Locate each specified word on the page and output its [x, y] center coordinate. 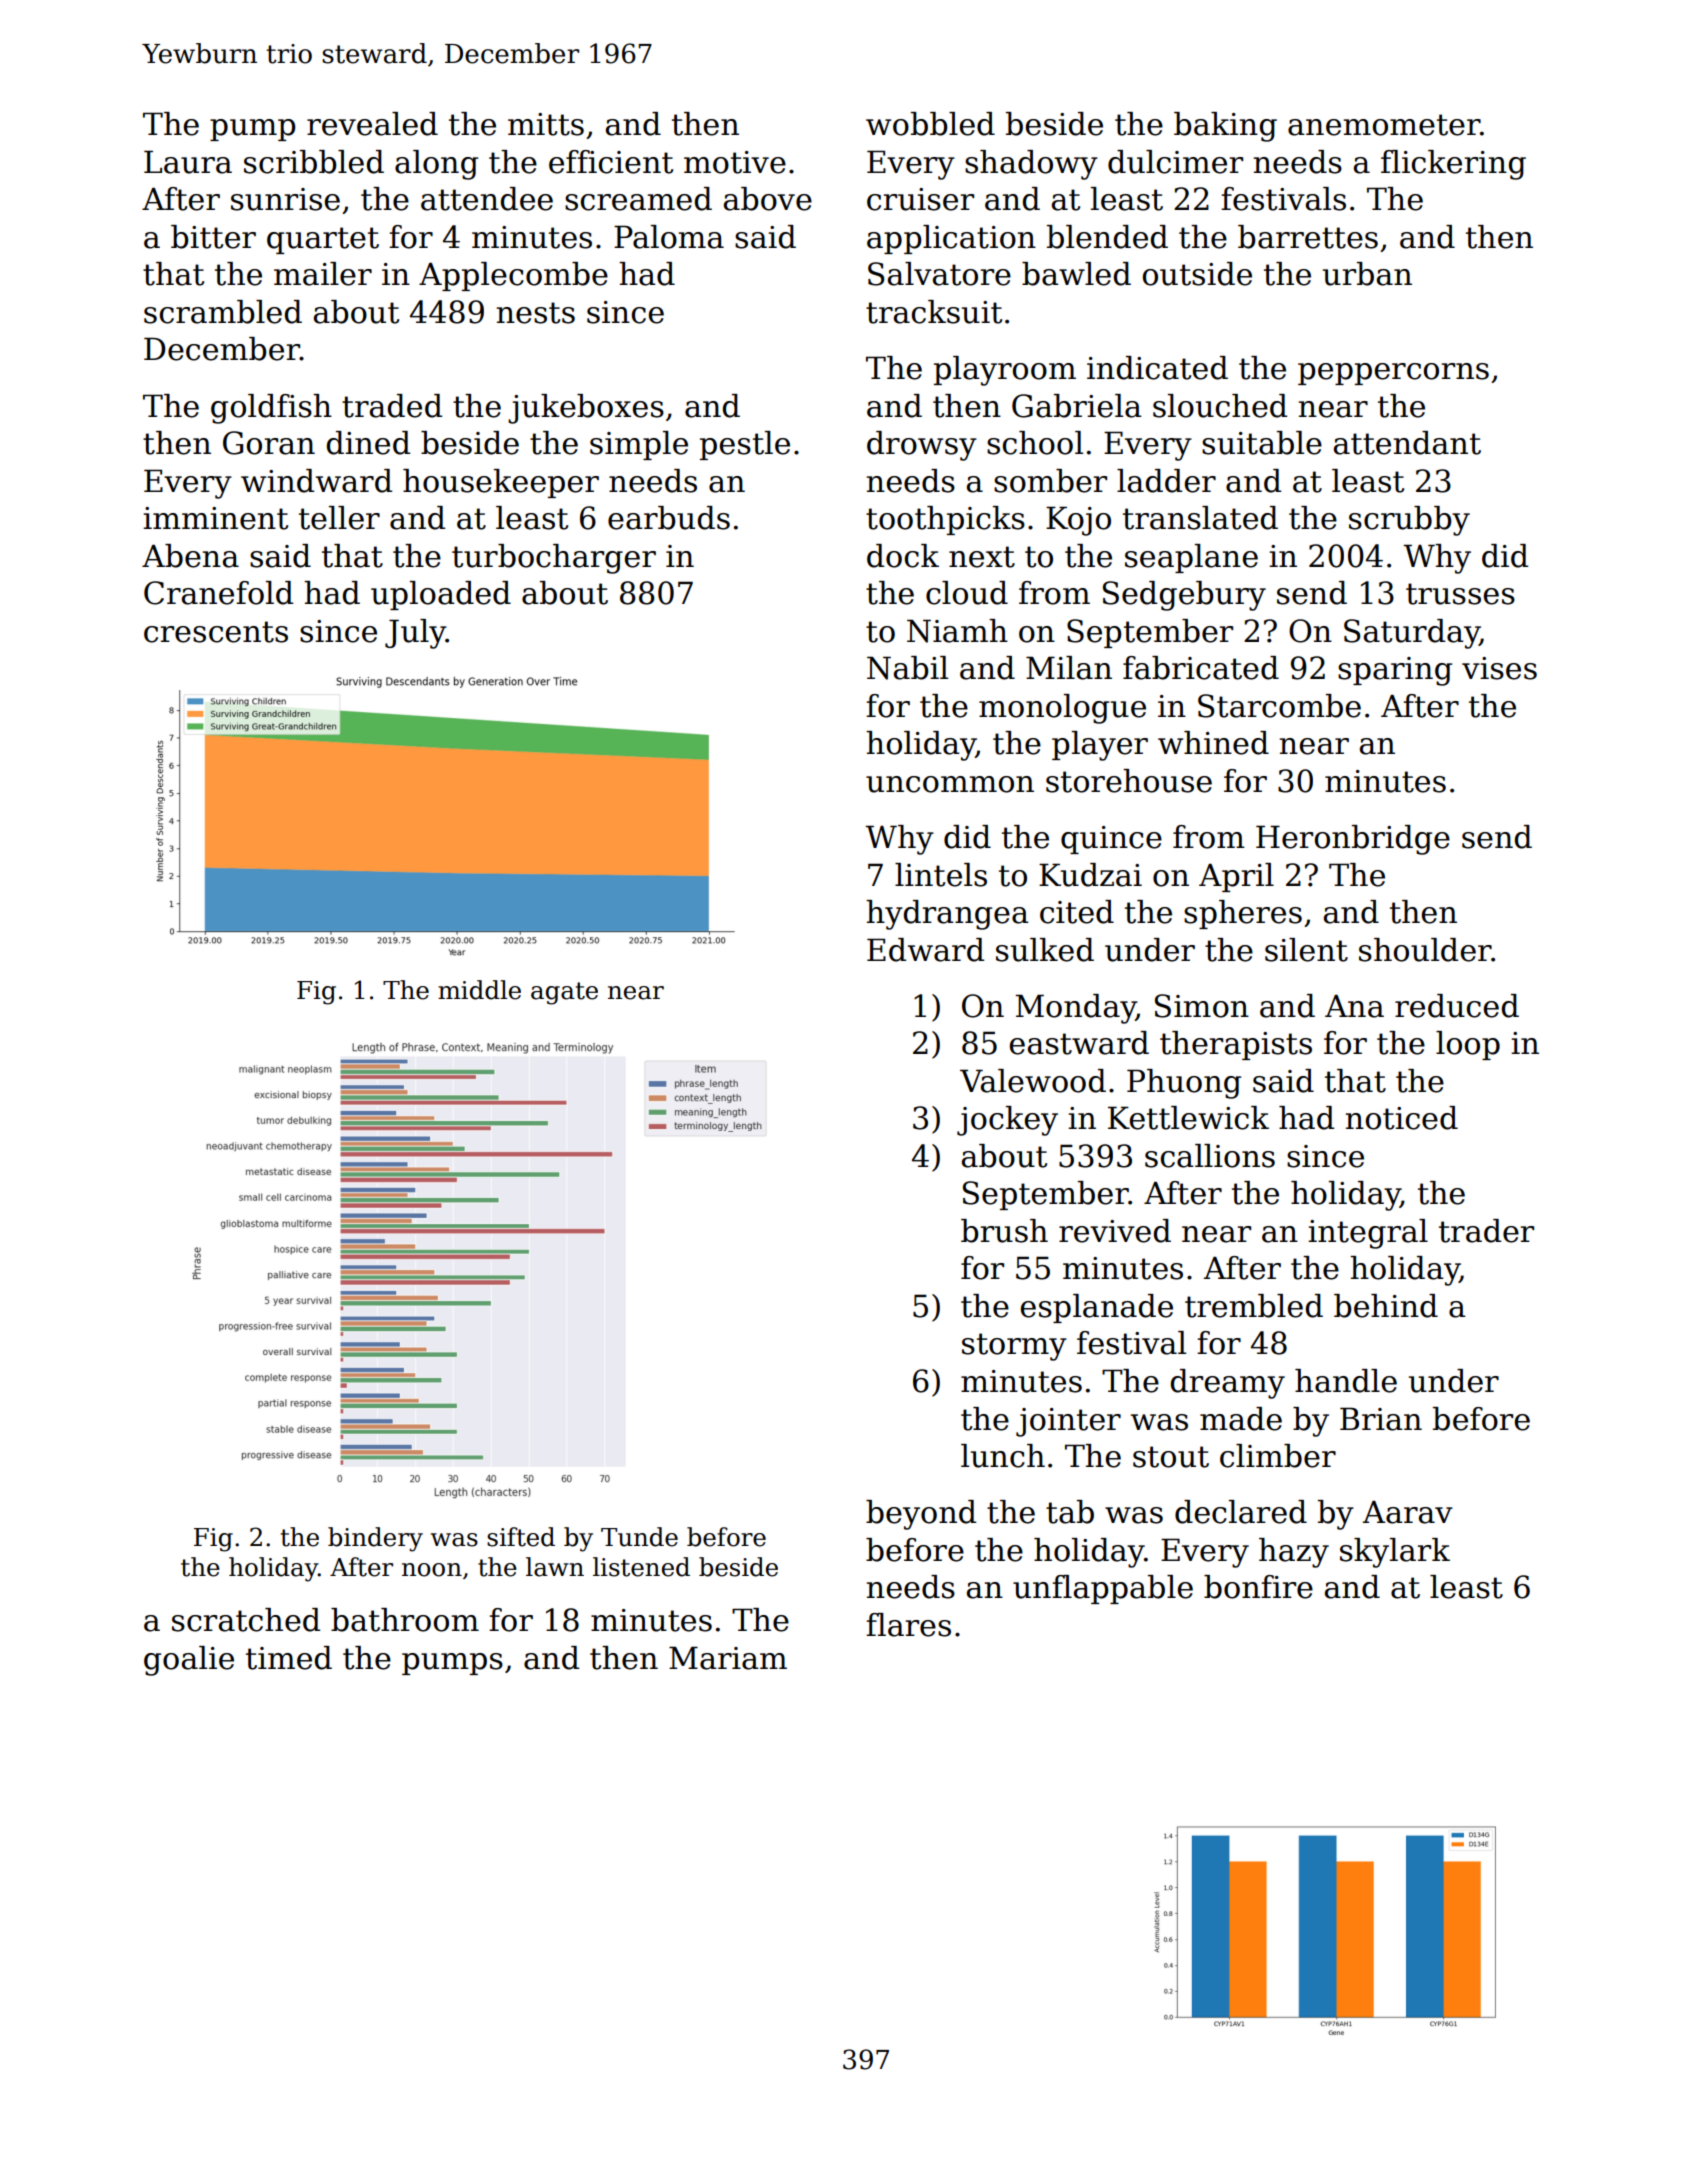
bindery [375, 1539]
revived [1115, 1231]
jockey [1007, 1121]
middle [479, 990]
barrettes [1308, 237]
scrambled [223, 312]
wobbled [930, 124]
